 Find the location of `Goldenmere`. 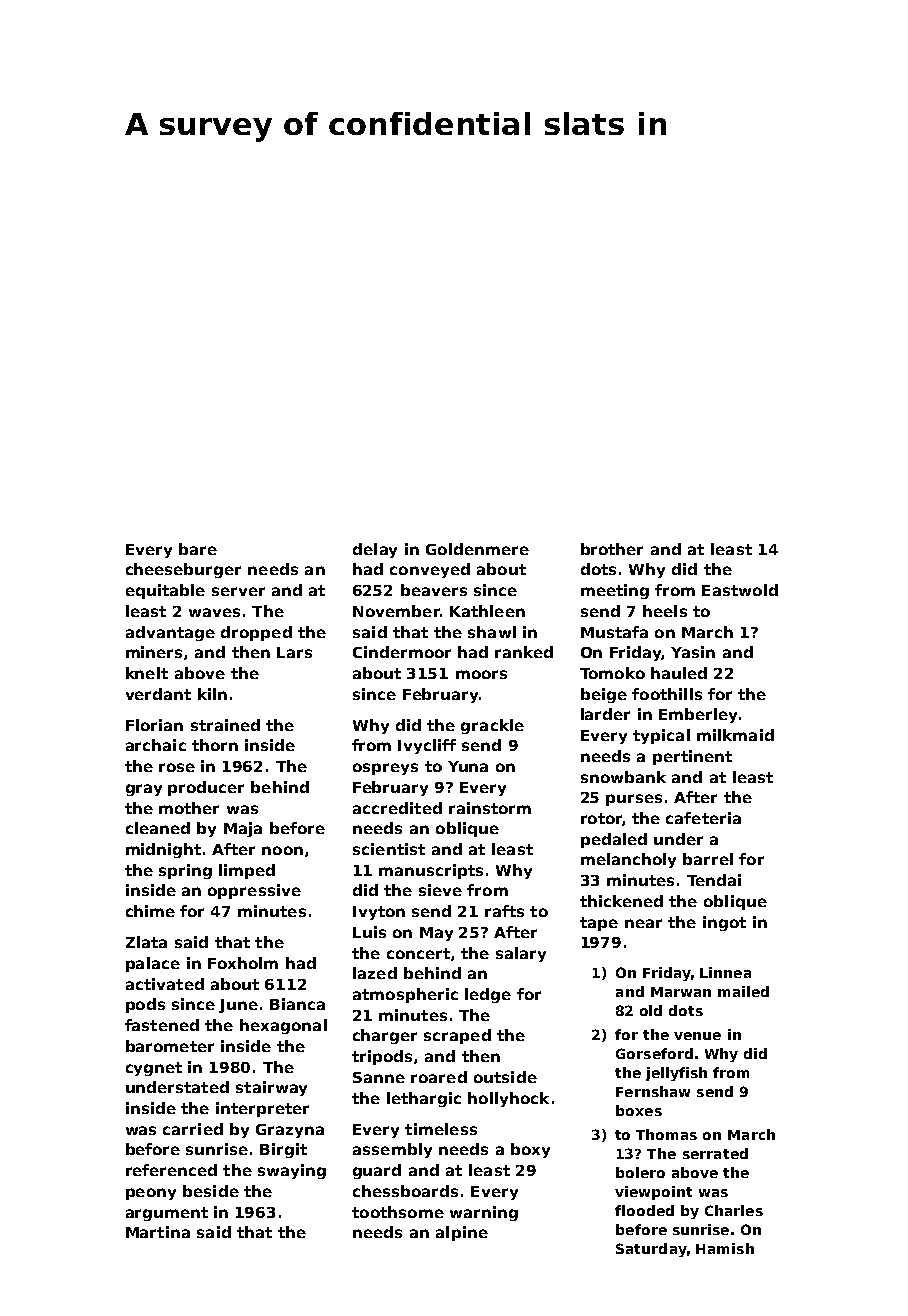

Goldenmere is located at coordinates (477, 549).
